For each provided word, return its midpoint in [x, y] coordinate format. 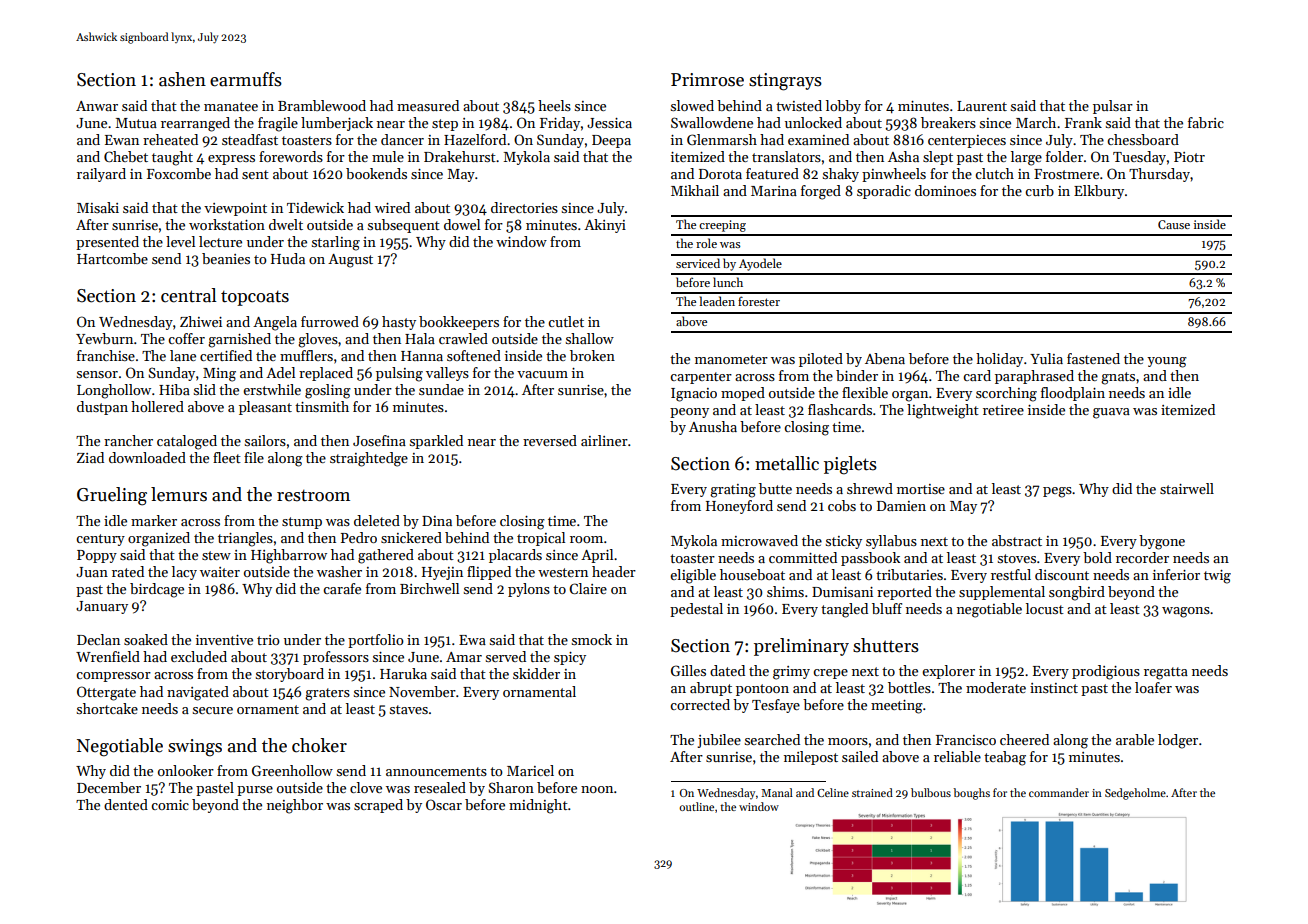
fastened [1093, 358]
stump [302, 523]
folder [1064, 156]
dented [126, 804]
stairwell [1187, 488]
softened [474, 355]
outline [696, 806]
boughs [971, 794]
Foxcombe [179, 173]
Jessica [609, 123]
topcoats [255, 298]
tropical [541, 539]
